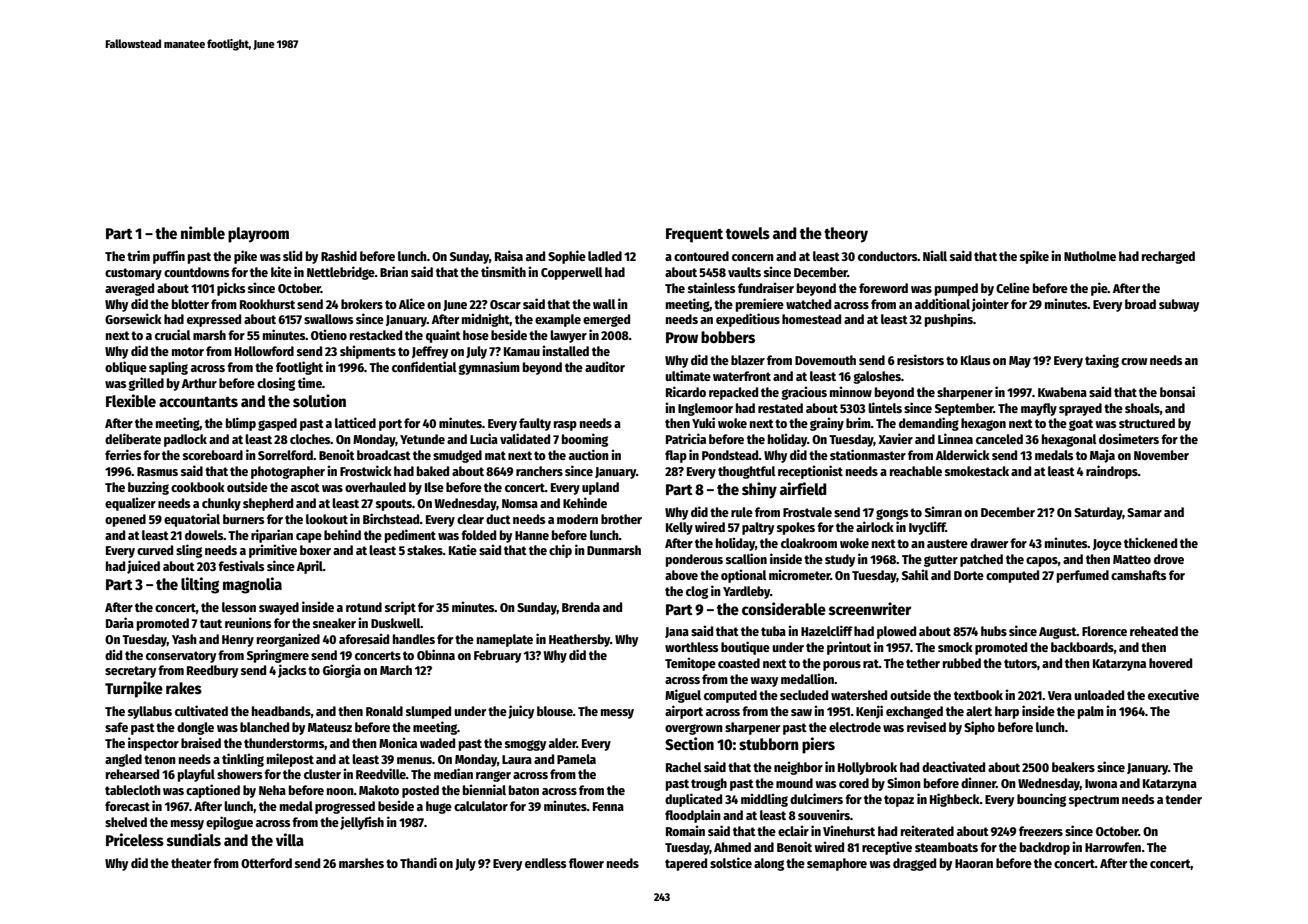  Describe the element at coordinates (418, 862) in the screenshot. I see `Thandi` at that location.
